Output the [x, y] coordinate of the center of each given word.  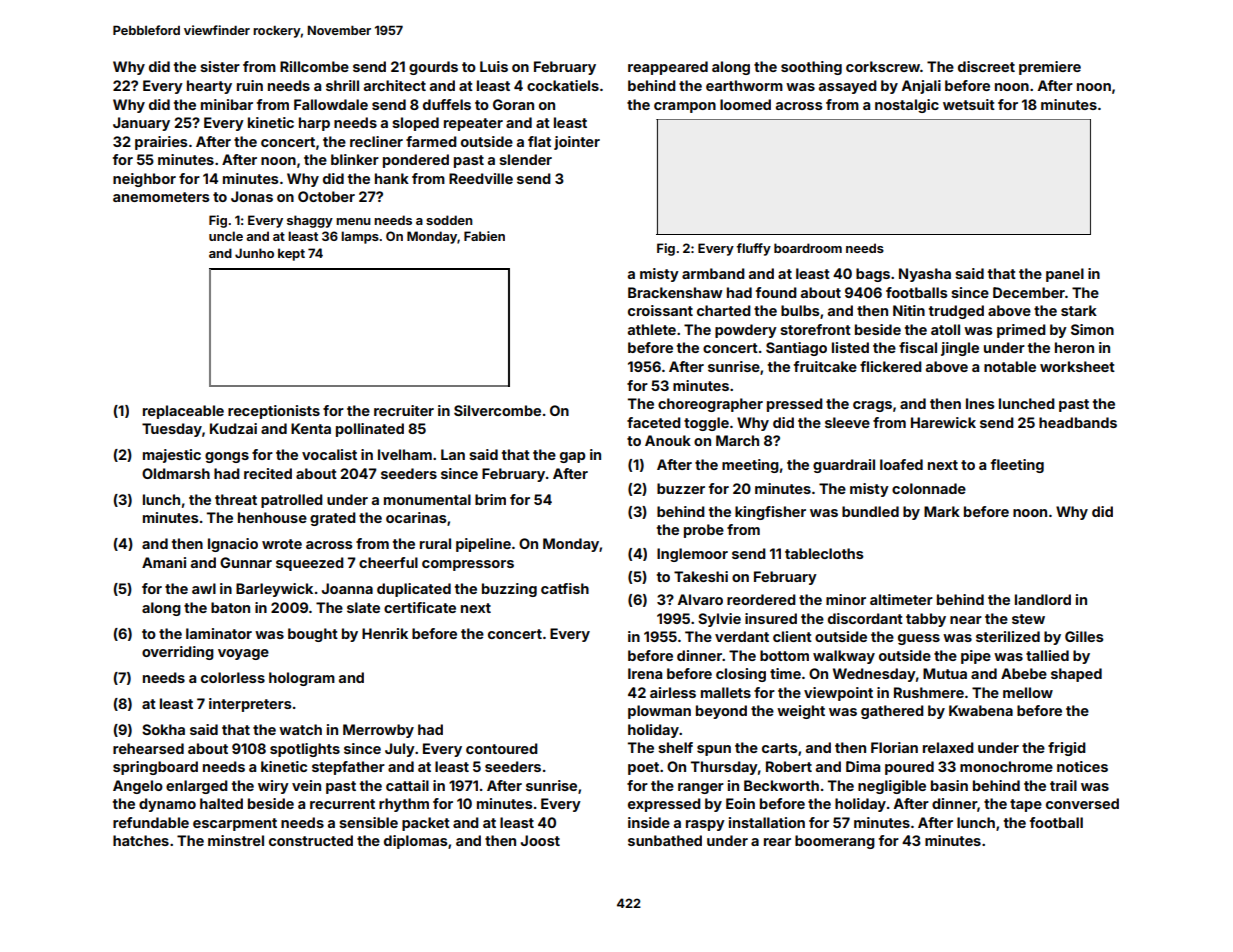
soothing [811, 68]
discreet [986, 66]
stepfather [348, 768]
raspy [705, 825]
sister [220, 66]
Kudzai [233, 428]
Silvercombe [497, 410]
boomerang [835, 842]
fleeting [1017, 466]
